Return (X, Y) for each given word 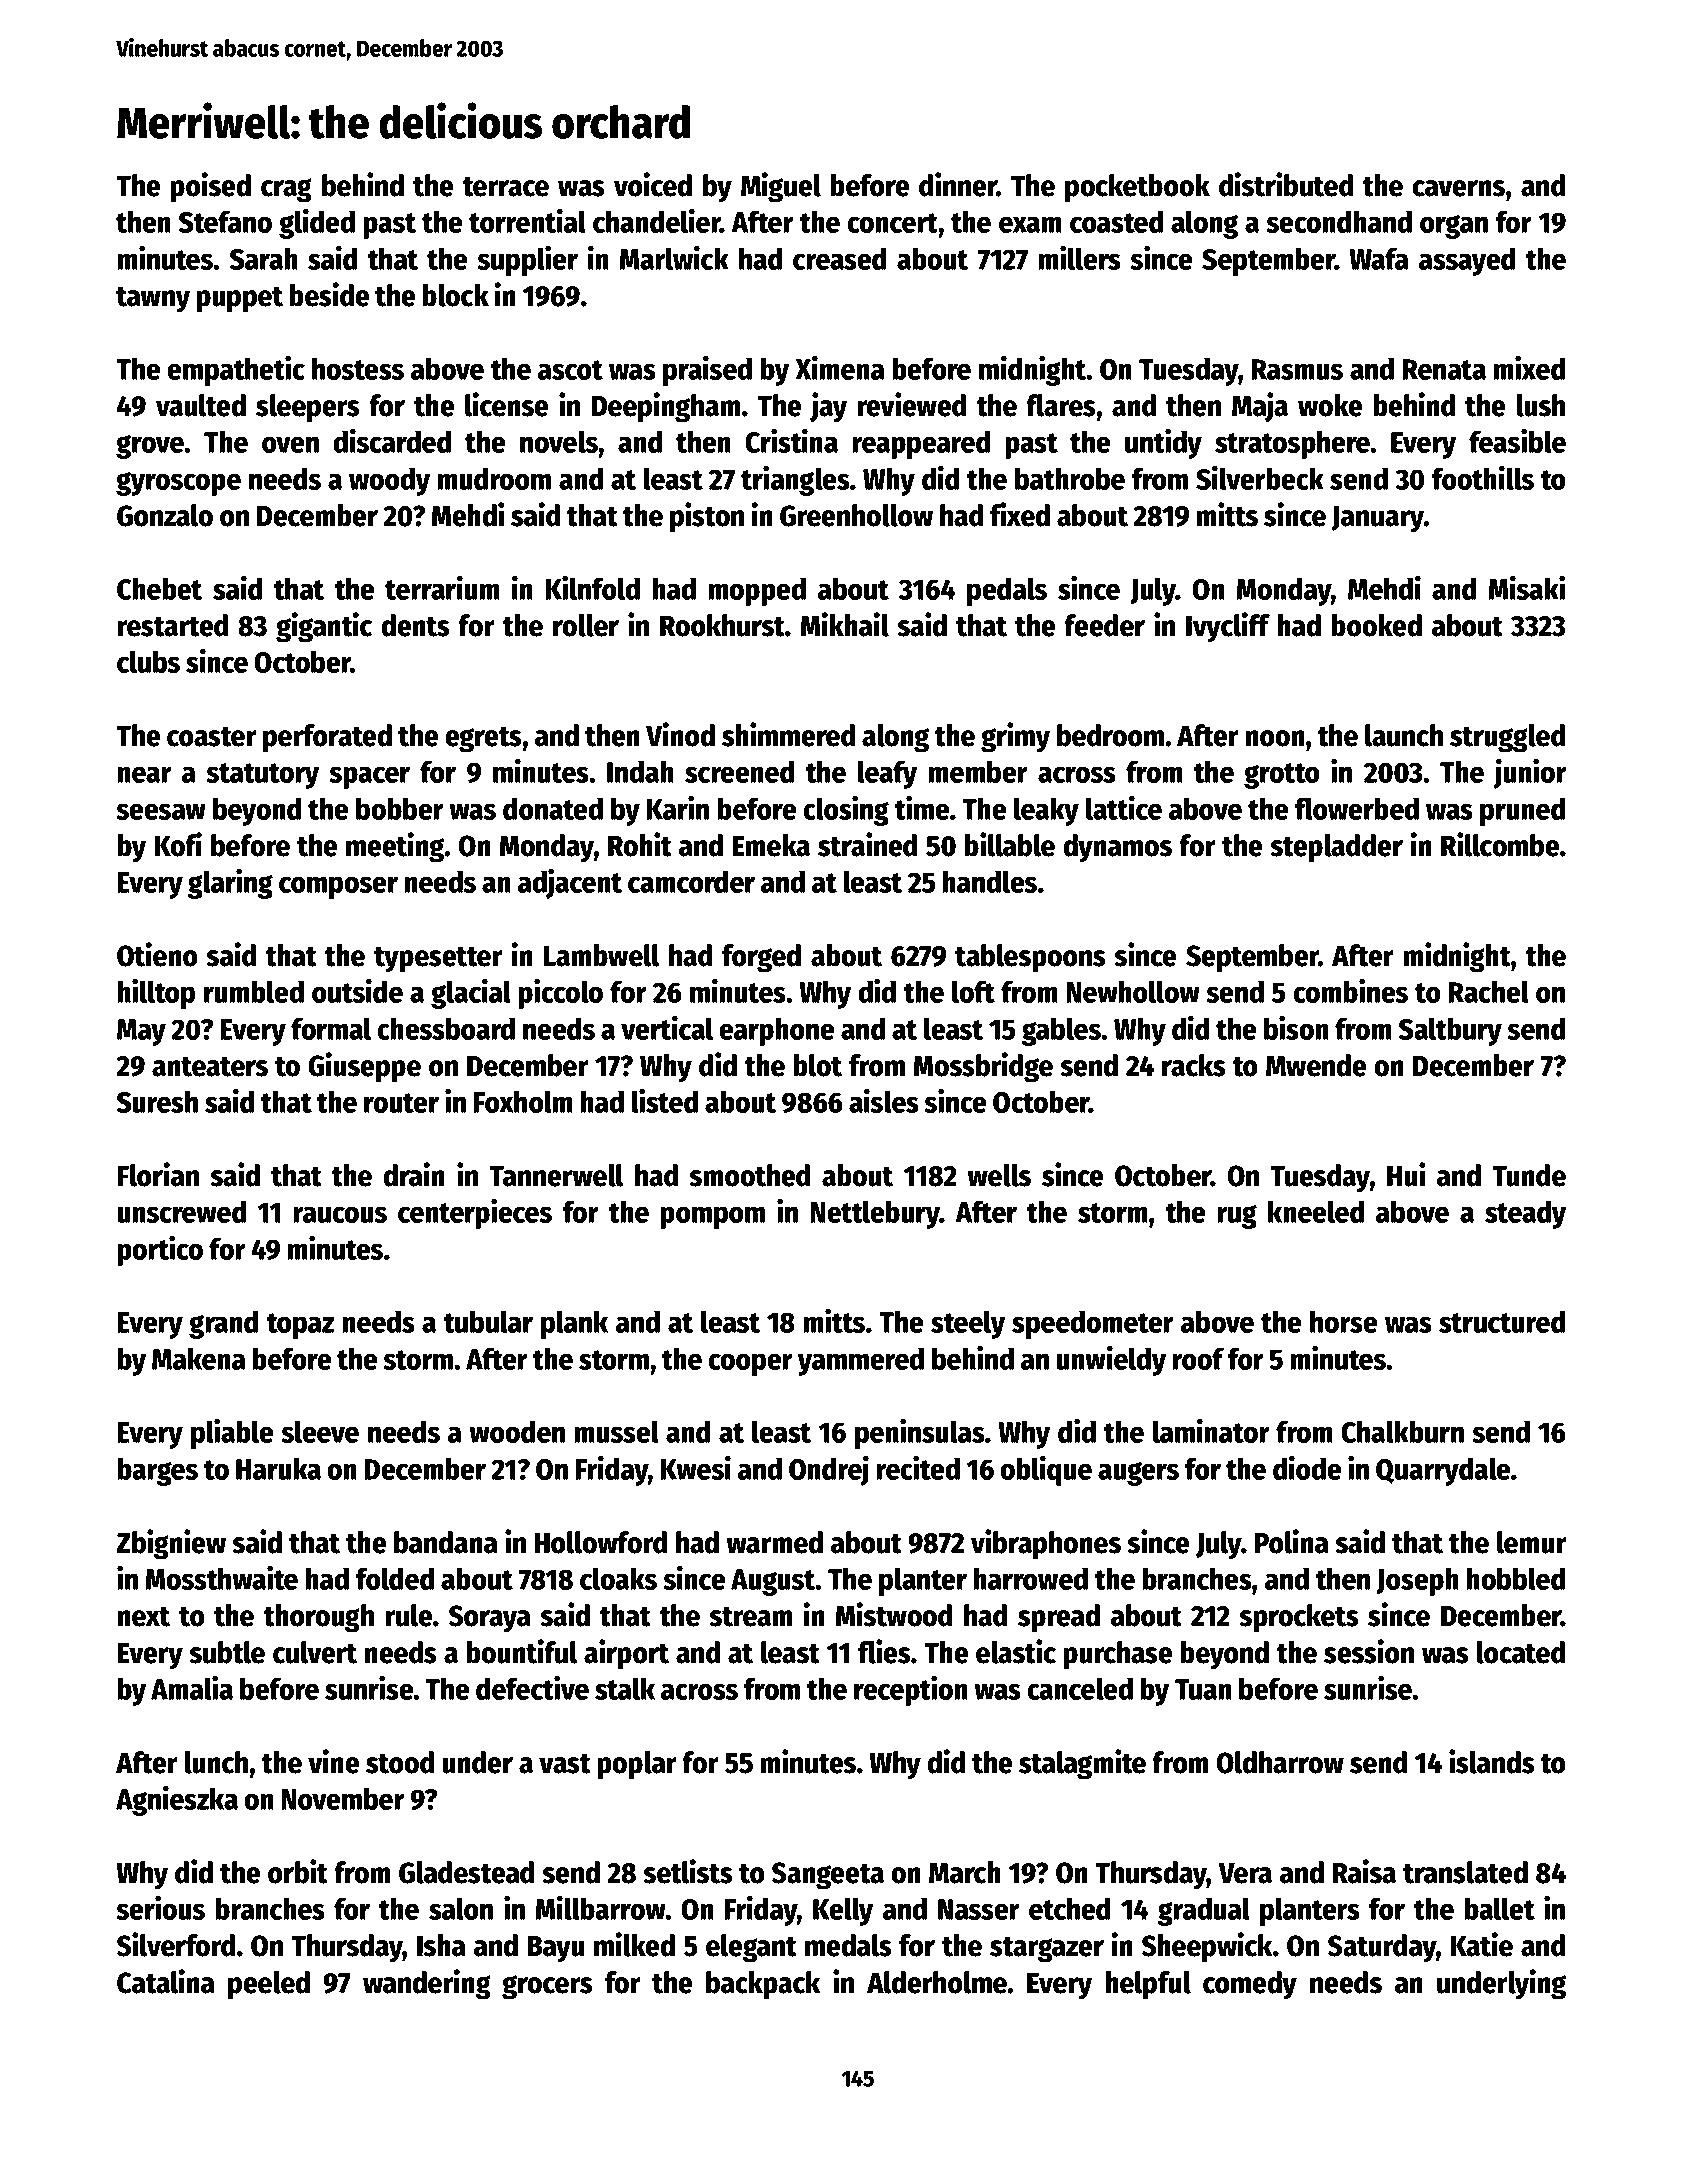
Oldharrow (1280, 1762)
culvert (315, 1652)
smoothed (749, 1175)
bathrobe (1070, 478)
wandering (427, 1984)
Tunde (1529, 1175)
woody (389, 481)
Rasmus (1297, 369)
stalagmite (1082, 1764)
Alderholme (937, 1982)
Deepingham (666, 407)
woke (1330, 405)
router (401, 1103)
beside (329, 294)
